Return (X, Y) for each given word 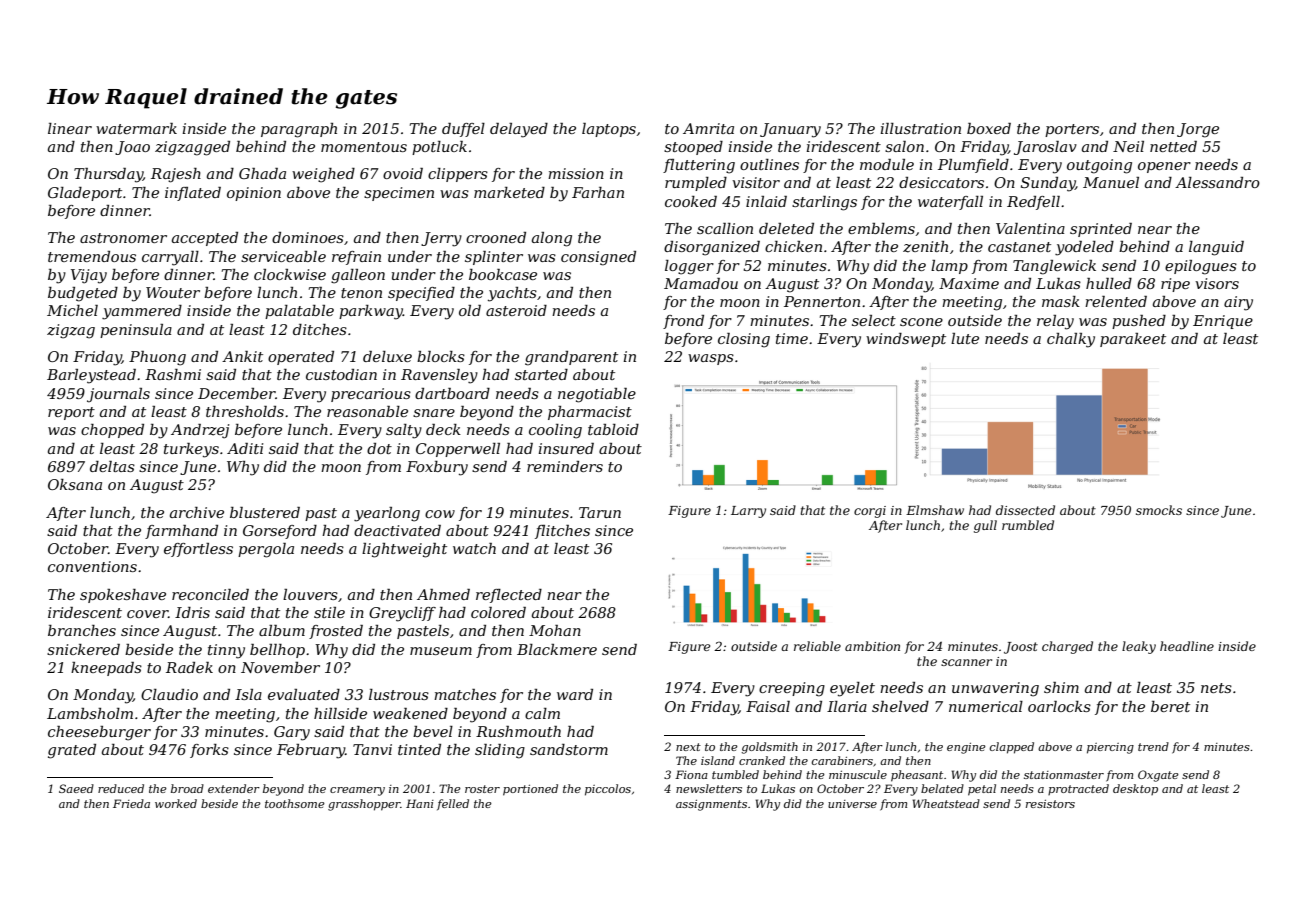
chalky (1071, 340)
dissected (1025, 510)
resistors (1050, 804)
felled (453, 804)
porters (1072, 130)
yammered (142, 312)
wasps (711, 359)
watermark (136, 128)
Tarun (600, 512)
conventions (92, 566)
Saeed (76, 788)
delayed (519, 130)
